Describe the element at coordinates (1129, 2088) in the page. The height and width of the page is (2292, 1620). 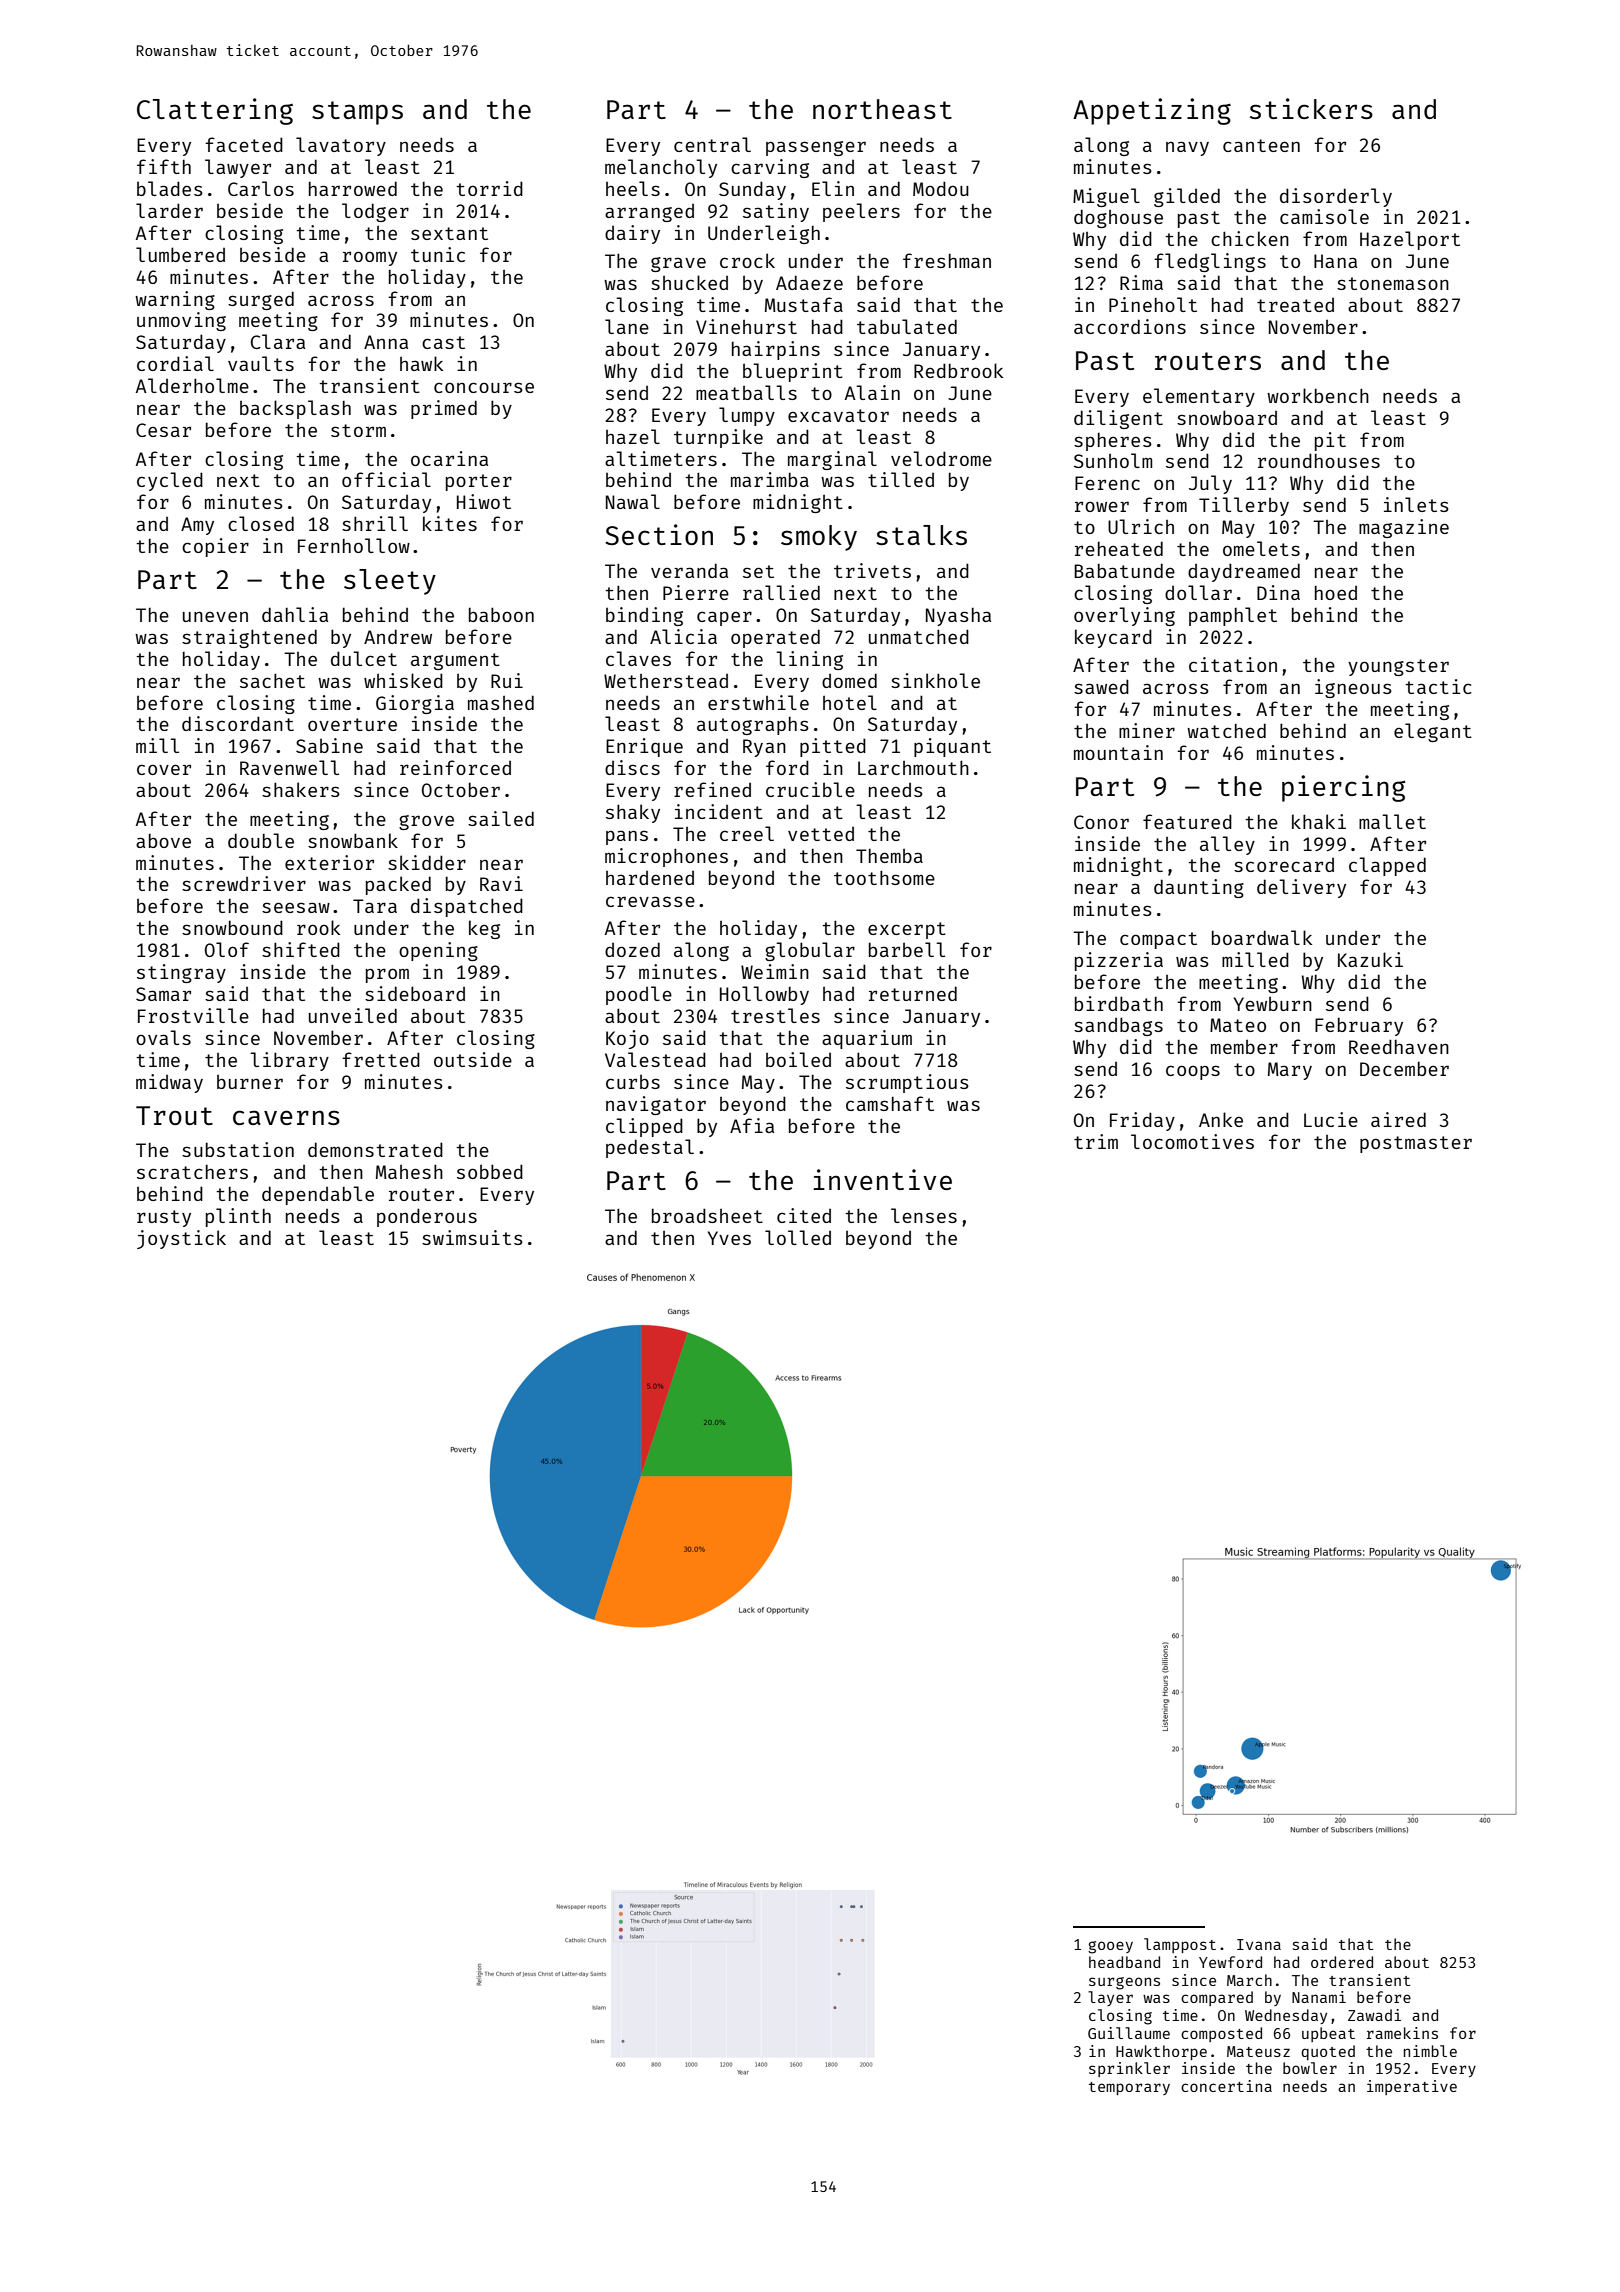
I see `temporary` at that location.
